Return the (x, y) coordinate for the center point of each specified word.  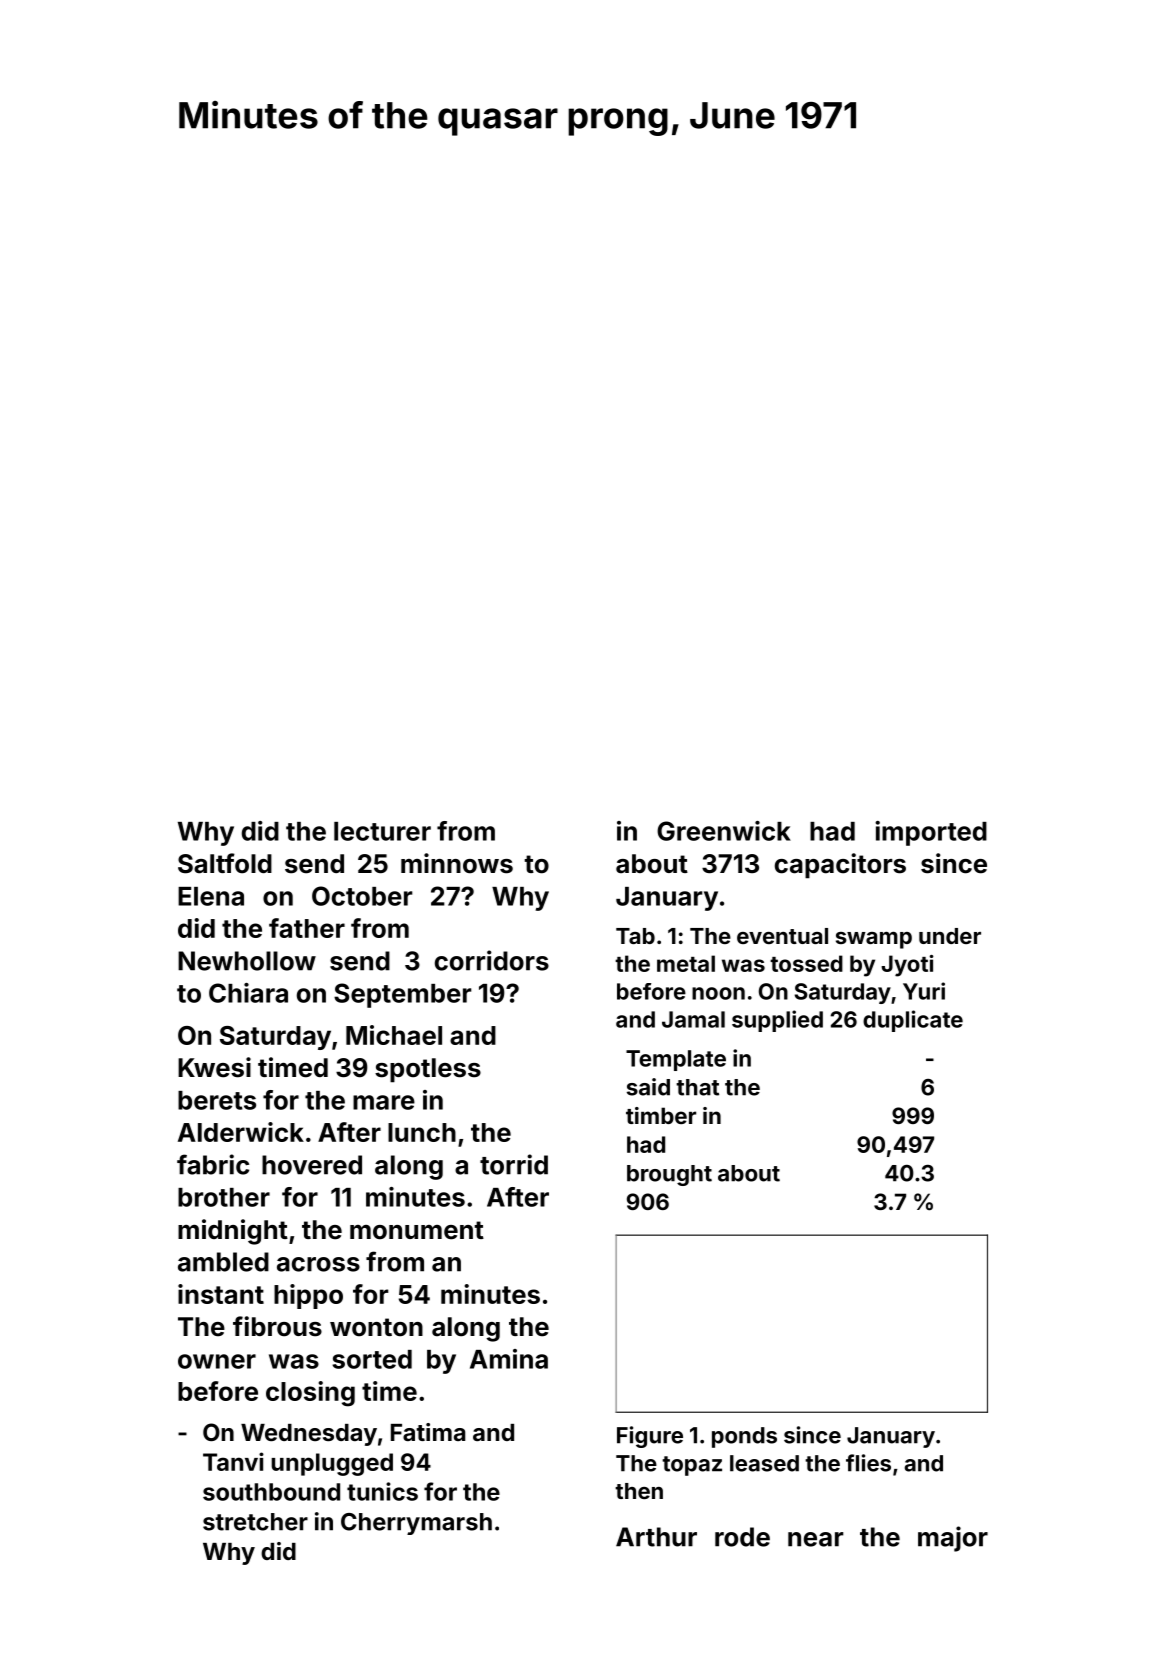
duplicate (913, 1021)
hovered (312, 1165)
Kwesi (214, 1067)
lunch (422, 1132)
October (362, 896)
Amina (509, 1359)
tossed (806, 963)
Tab (635, 936)
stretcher (255, 1522)
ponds (744, 1437)
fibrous (277, 1326)
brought (669, 1175)
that (697, 1087)
